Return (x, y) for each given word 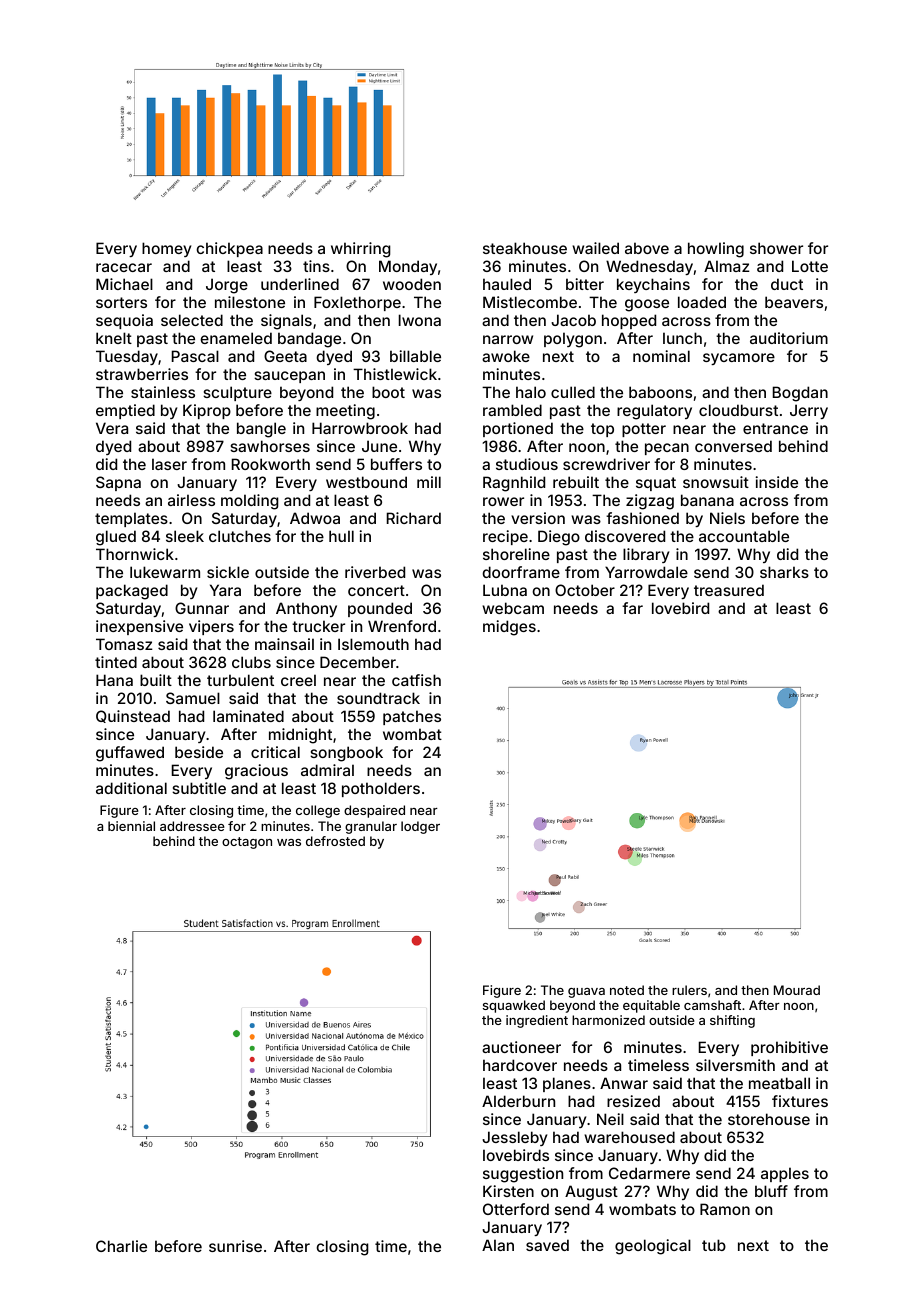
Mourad (797, 990)
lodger (420, 827)
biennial (131, 826)
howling (716, 250)
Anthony (306, 609)
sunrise (235, 1246)
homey (166, 249)
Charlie (121, 1246)
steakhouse (525, 248)
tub (714, 1245)
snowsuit (716, 482)
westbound (366, 482)
